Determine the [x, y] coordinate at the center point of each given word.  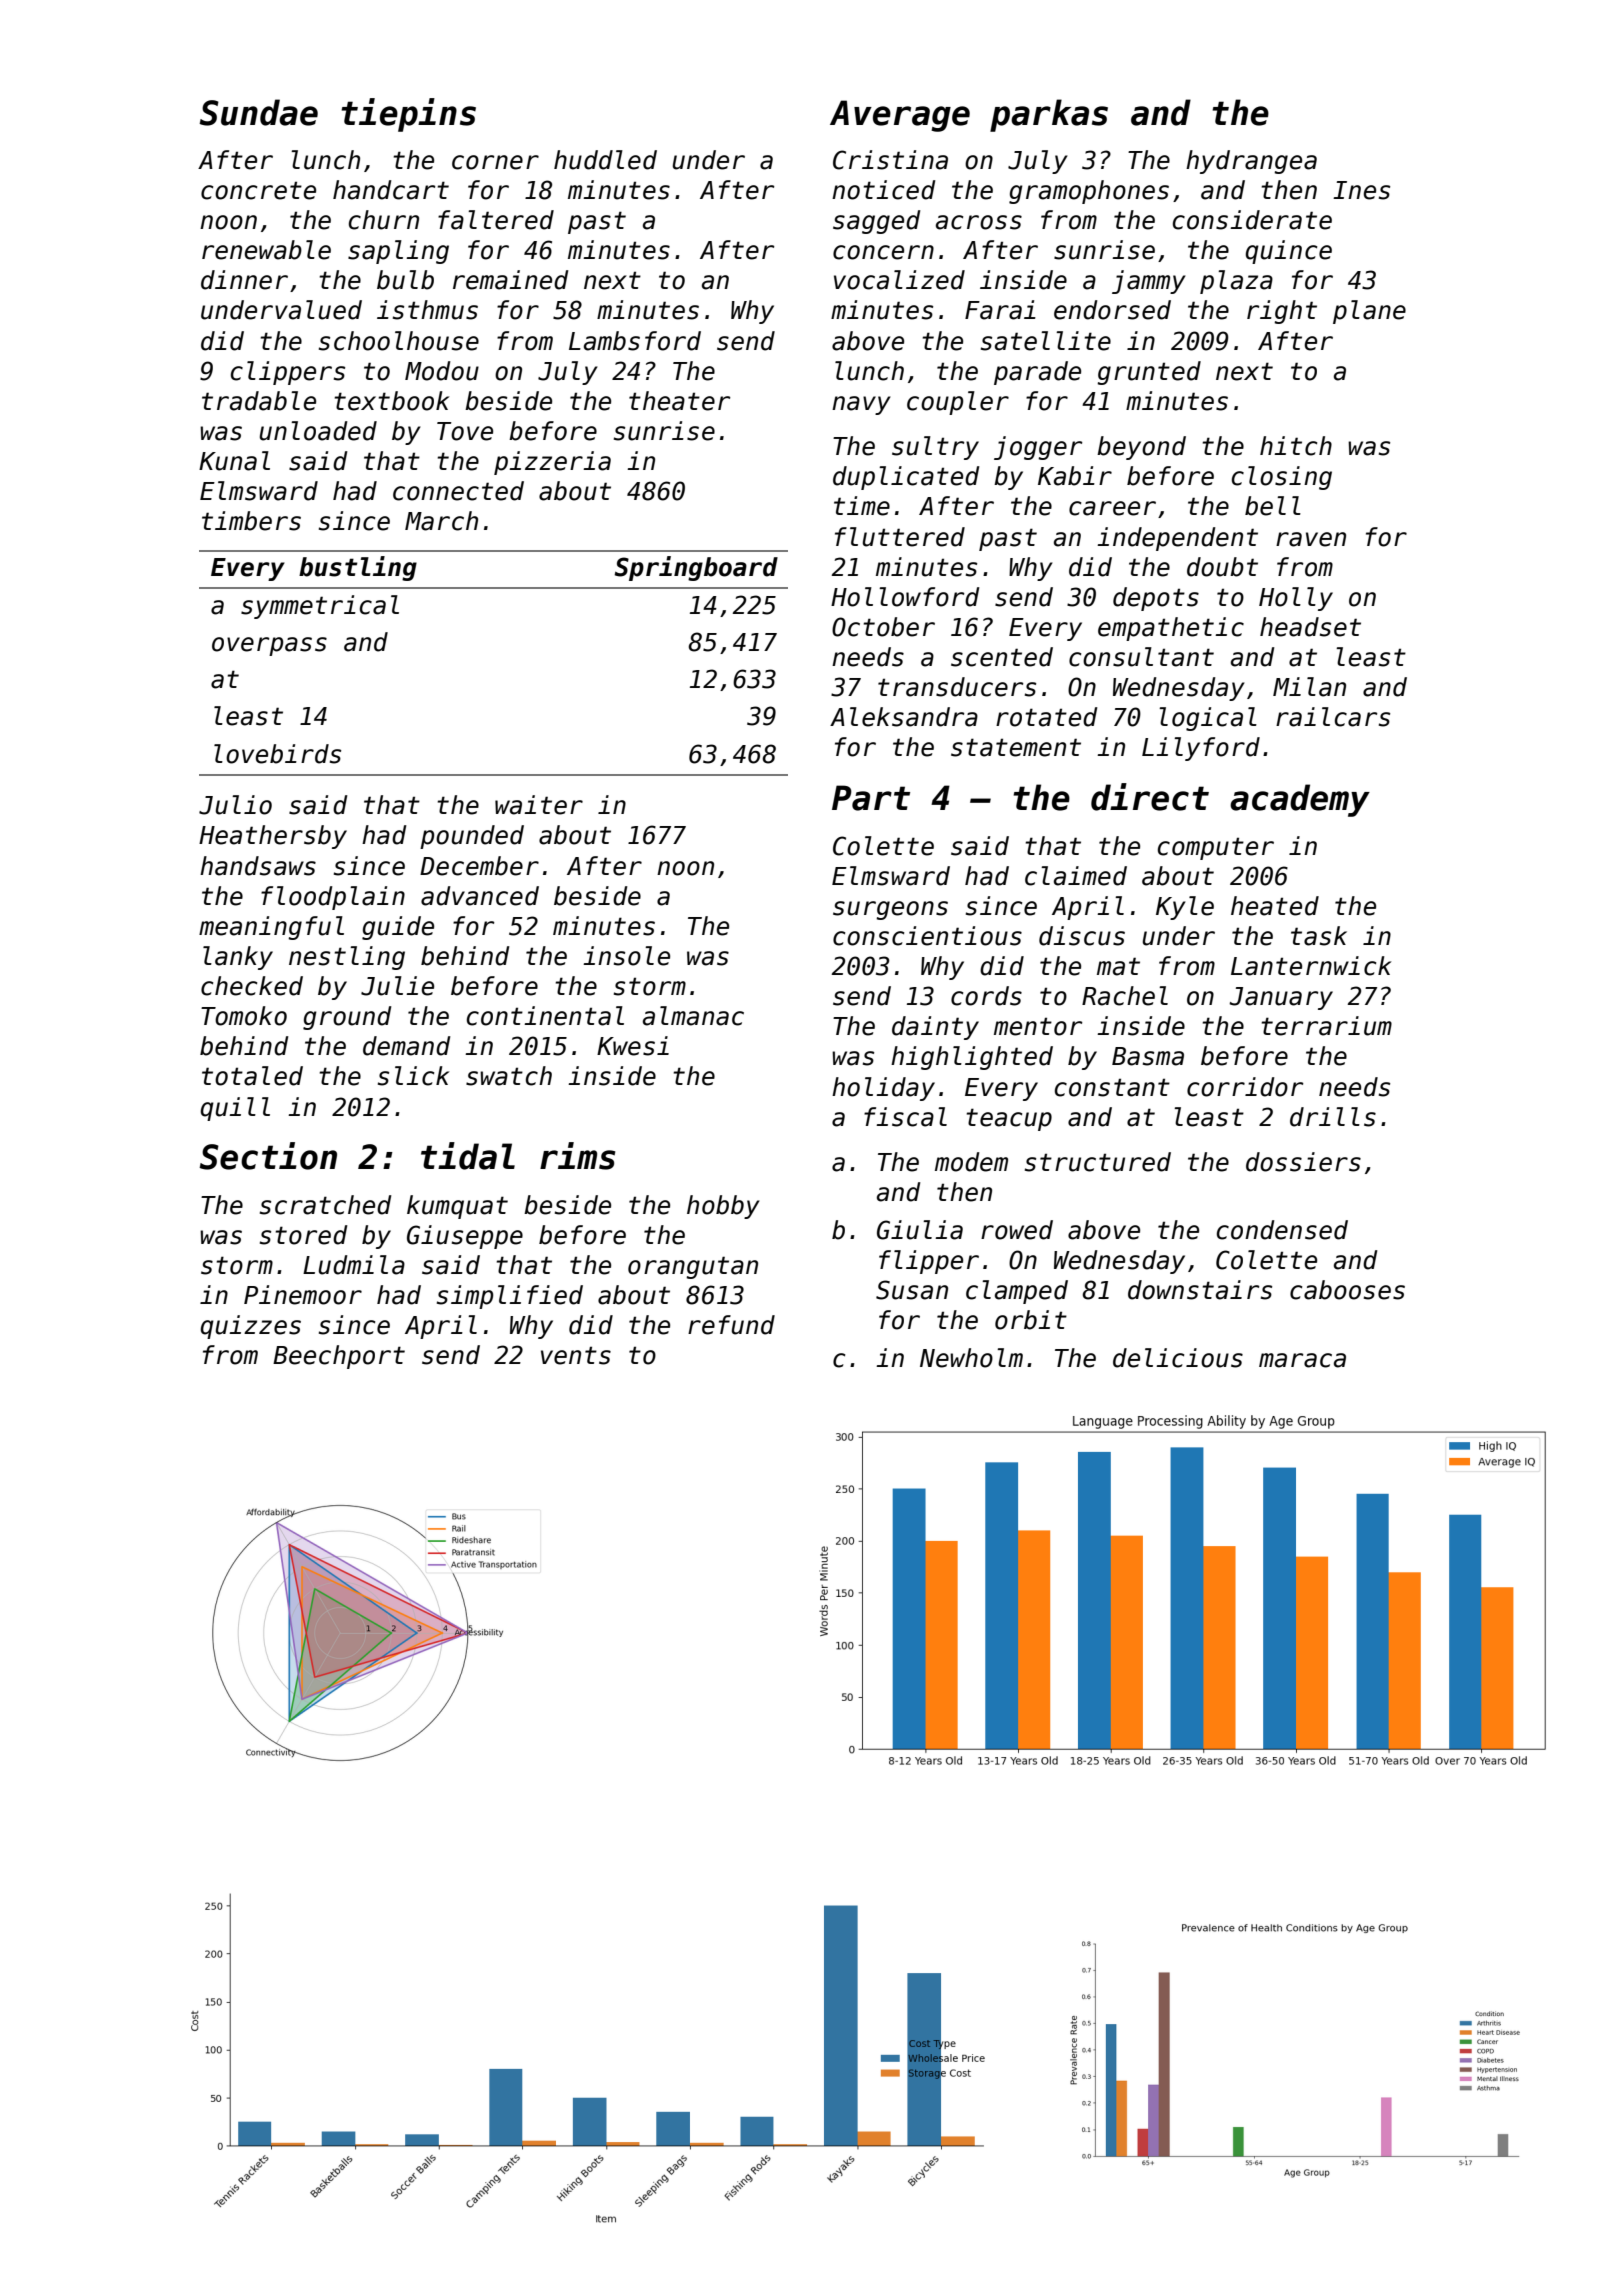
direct [1150, 797]
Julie [397, 986]
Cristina [890, 160]
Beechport [339, 1357]
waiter [539, 805]
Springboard [696, 568]
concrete [258, 191]
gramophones [1089, 192]
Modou [442, 371]
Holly [1296, 599]
